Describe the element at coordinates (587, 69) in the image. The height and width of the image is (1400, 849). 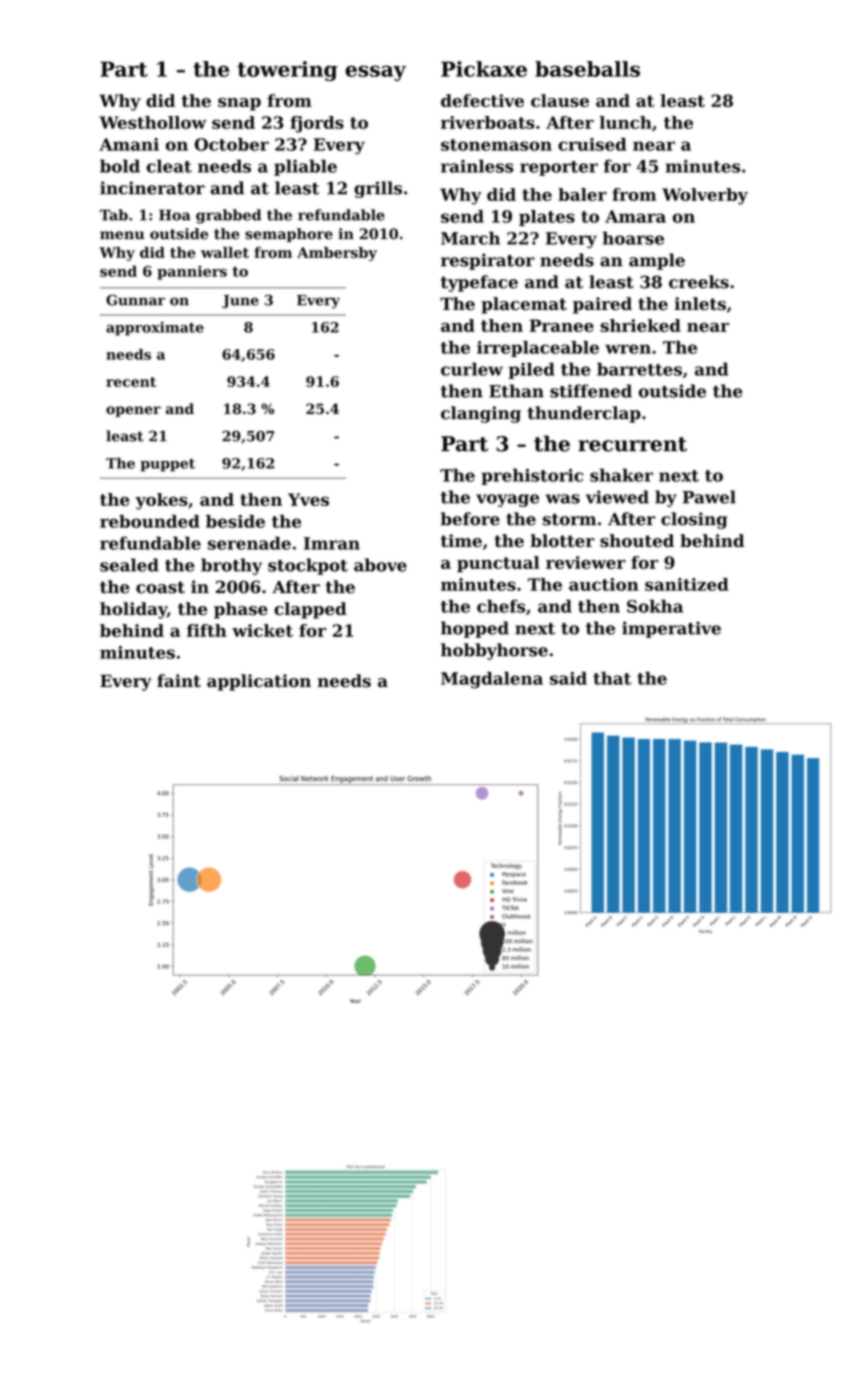
I see `baseballs` at that location.
